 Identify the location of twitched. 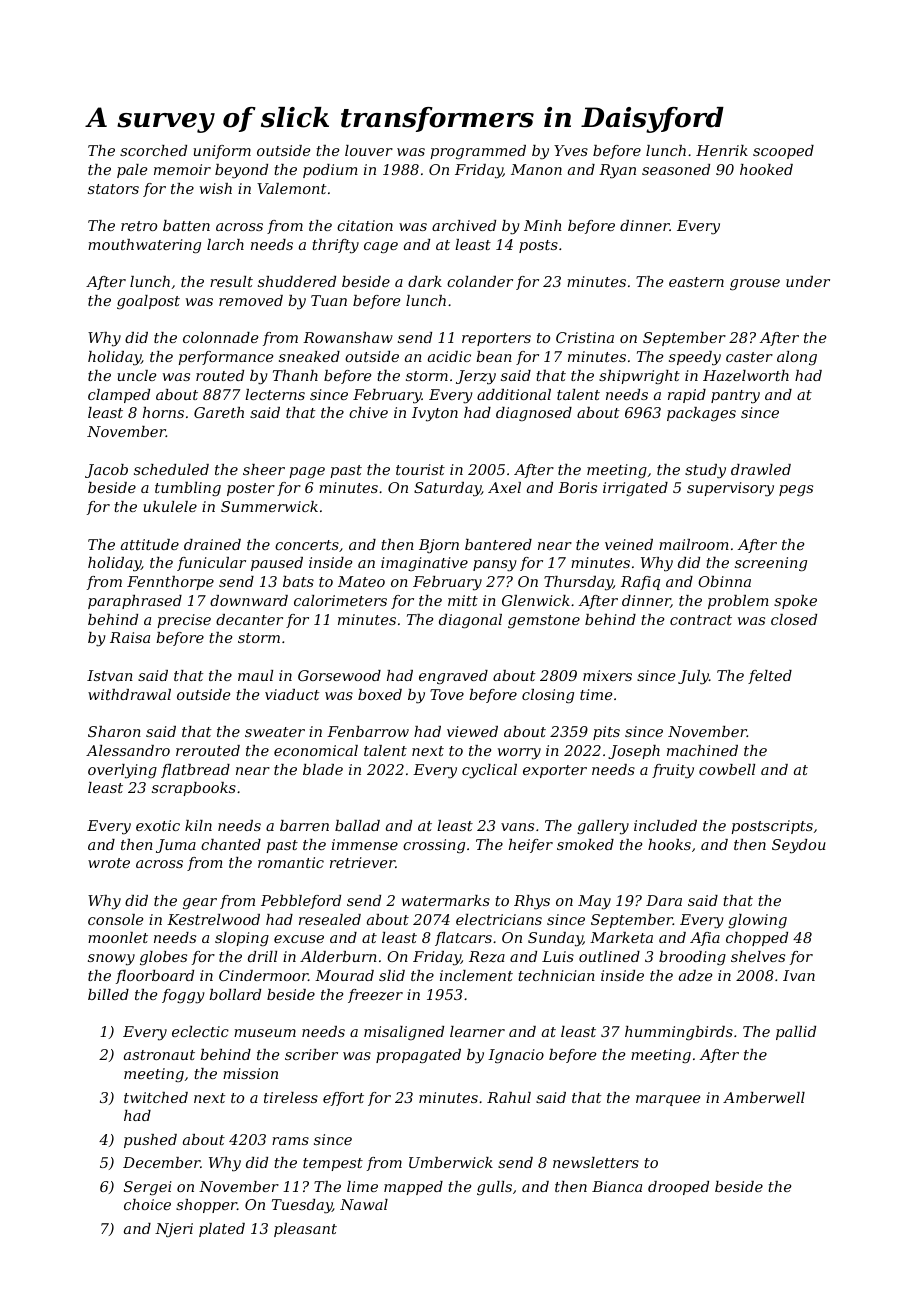
(156, 1097).
